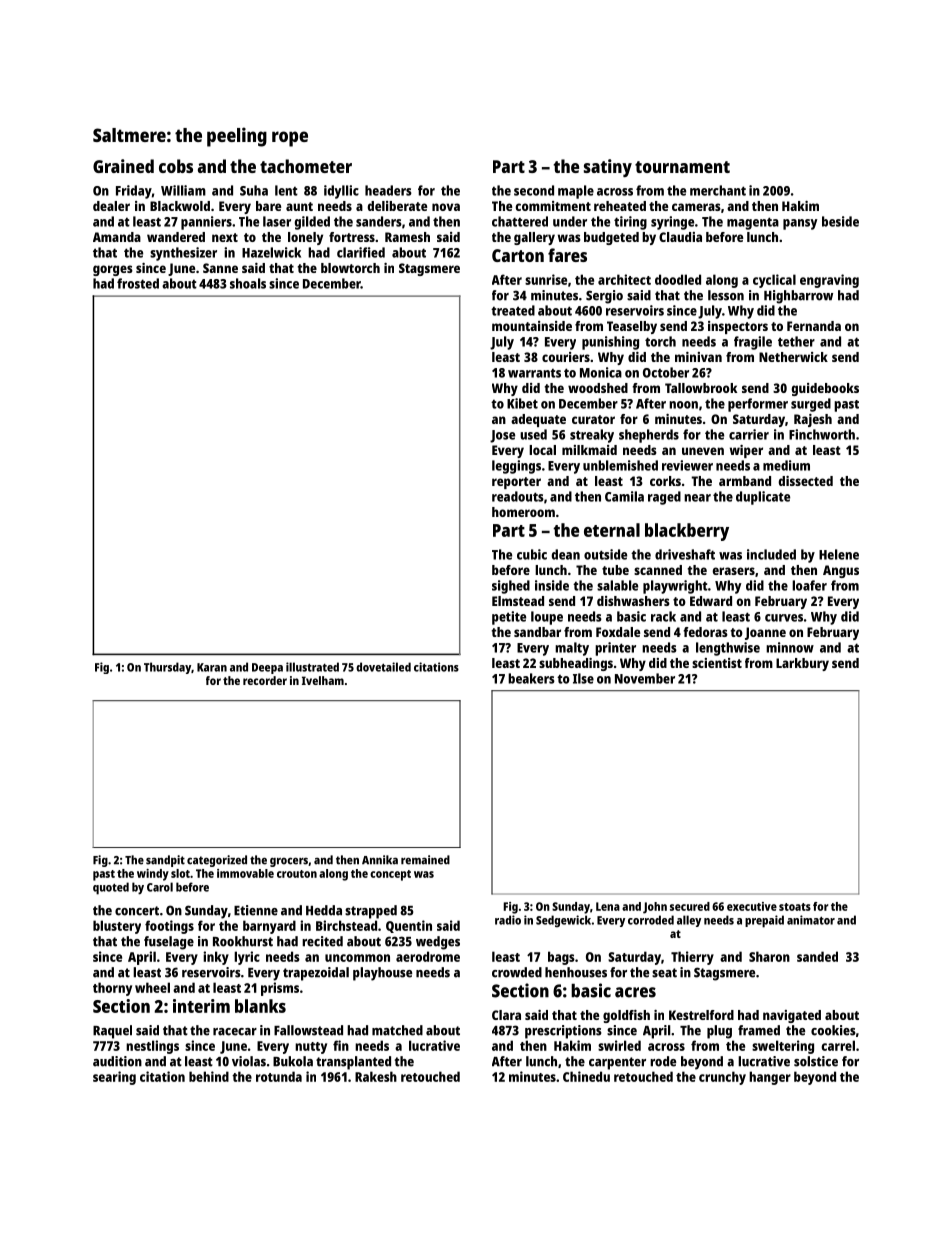 The width and height of the image is (952, 1233). I want to click on chattered, so click(520, 221).
